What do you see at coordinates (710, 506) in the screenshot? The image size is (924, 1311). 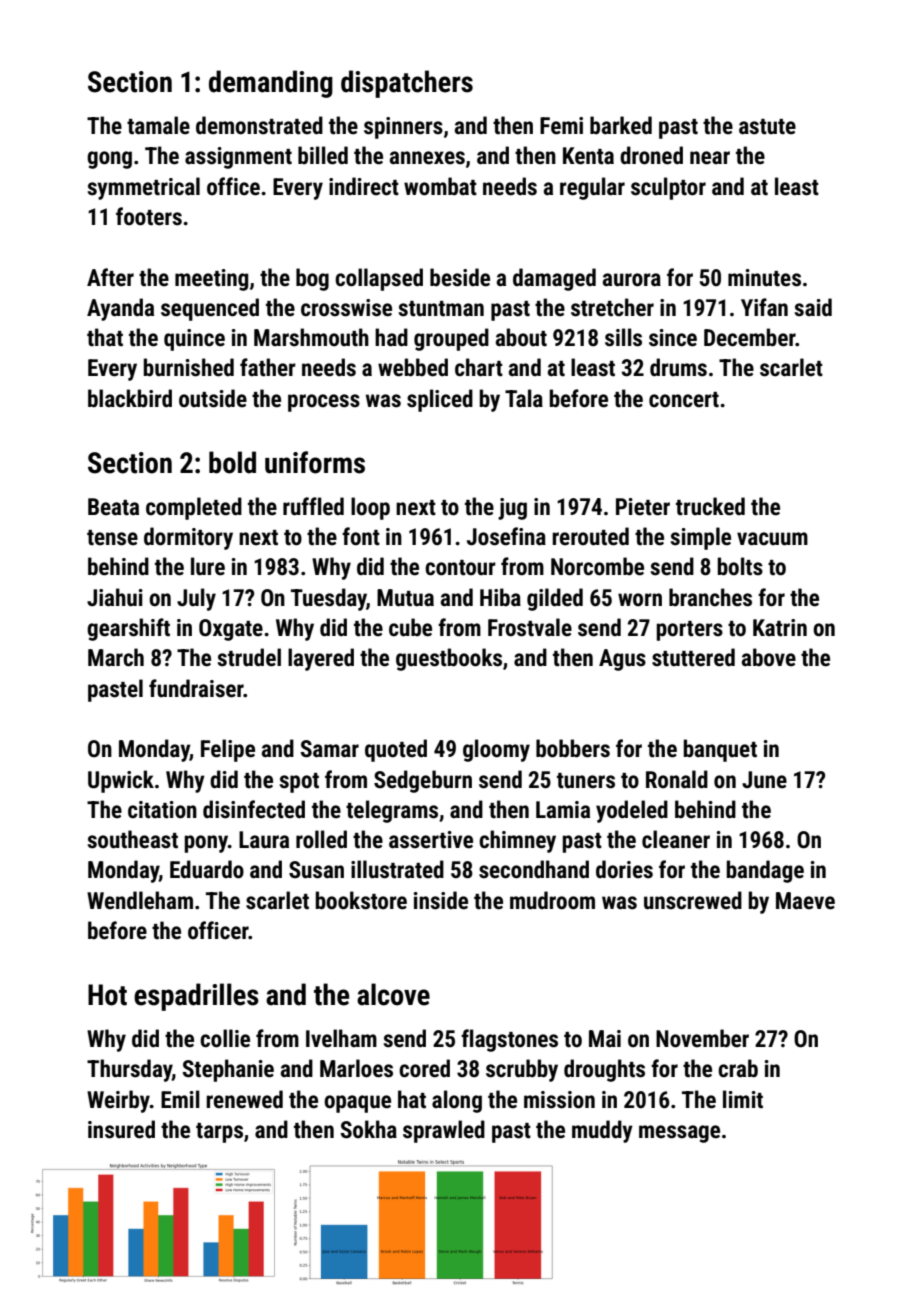 I see `trucked` at bounding box center [710, 506].
